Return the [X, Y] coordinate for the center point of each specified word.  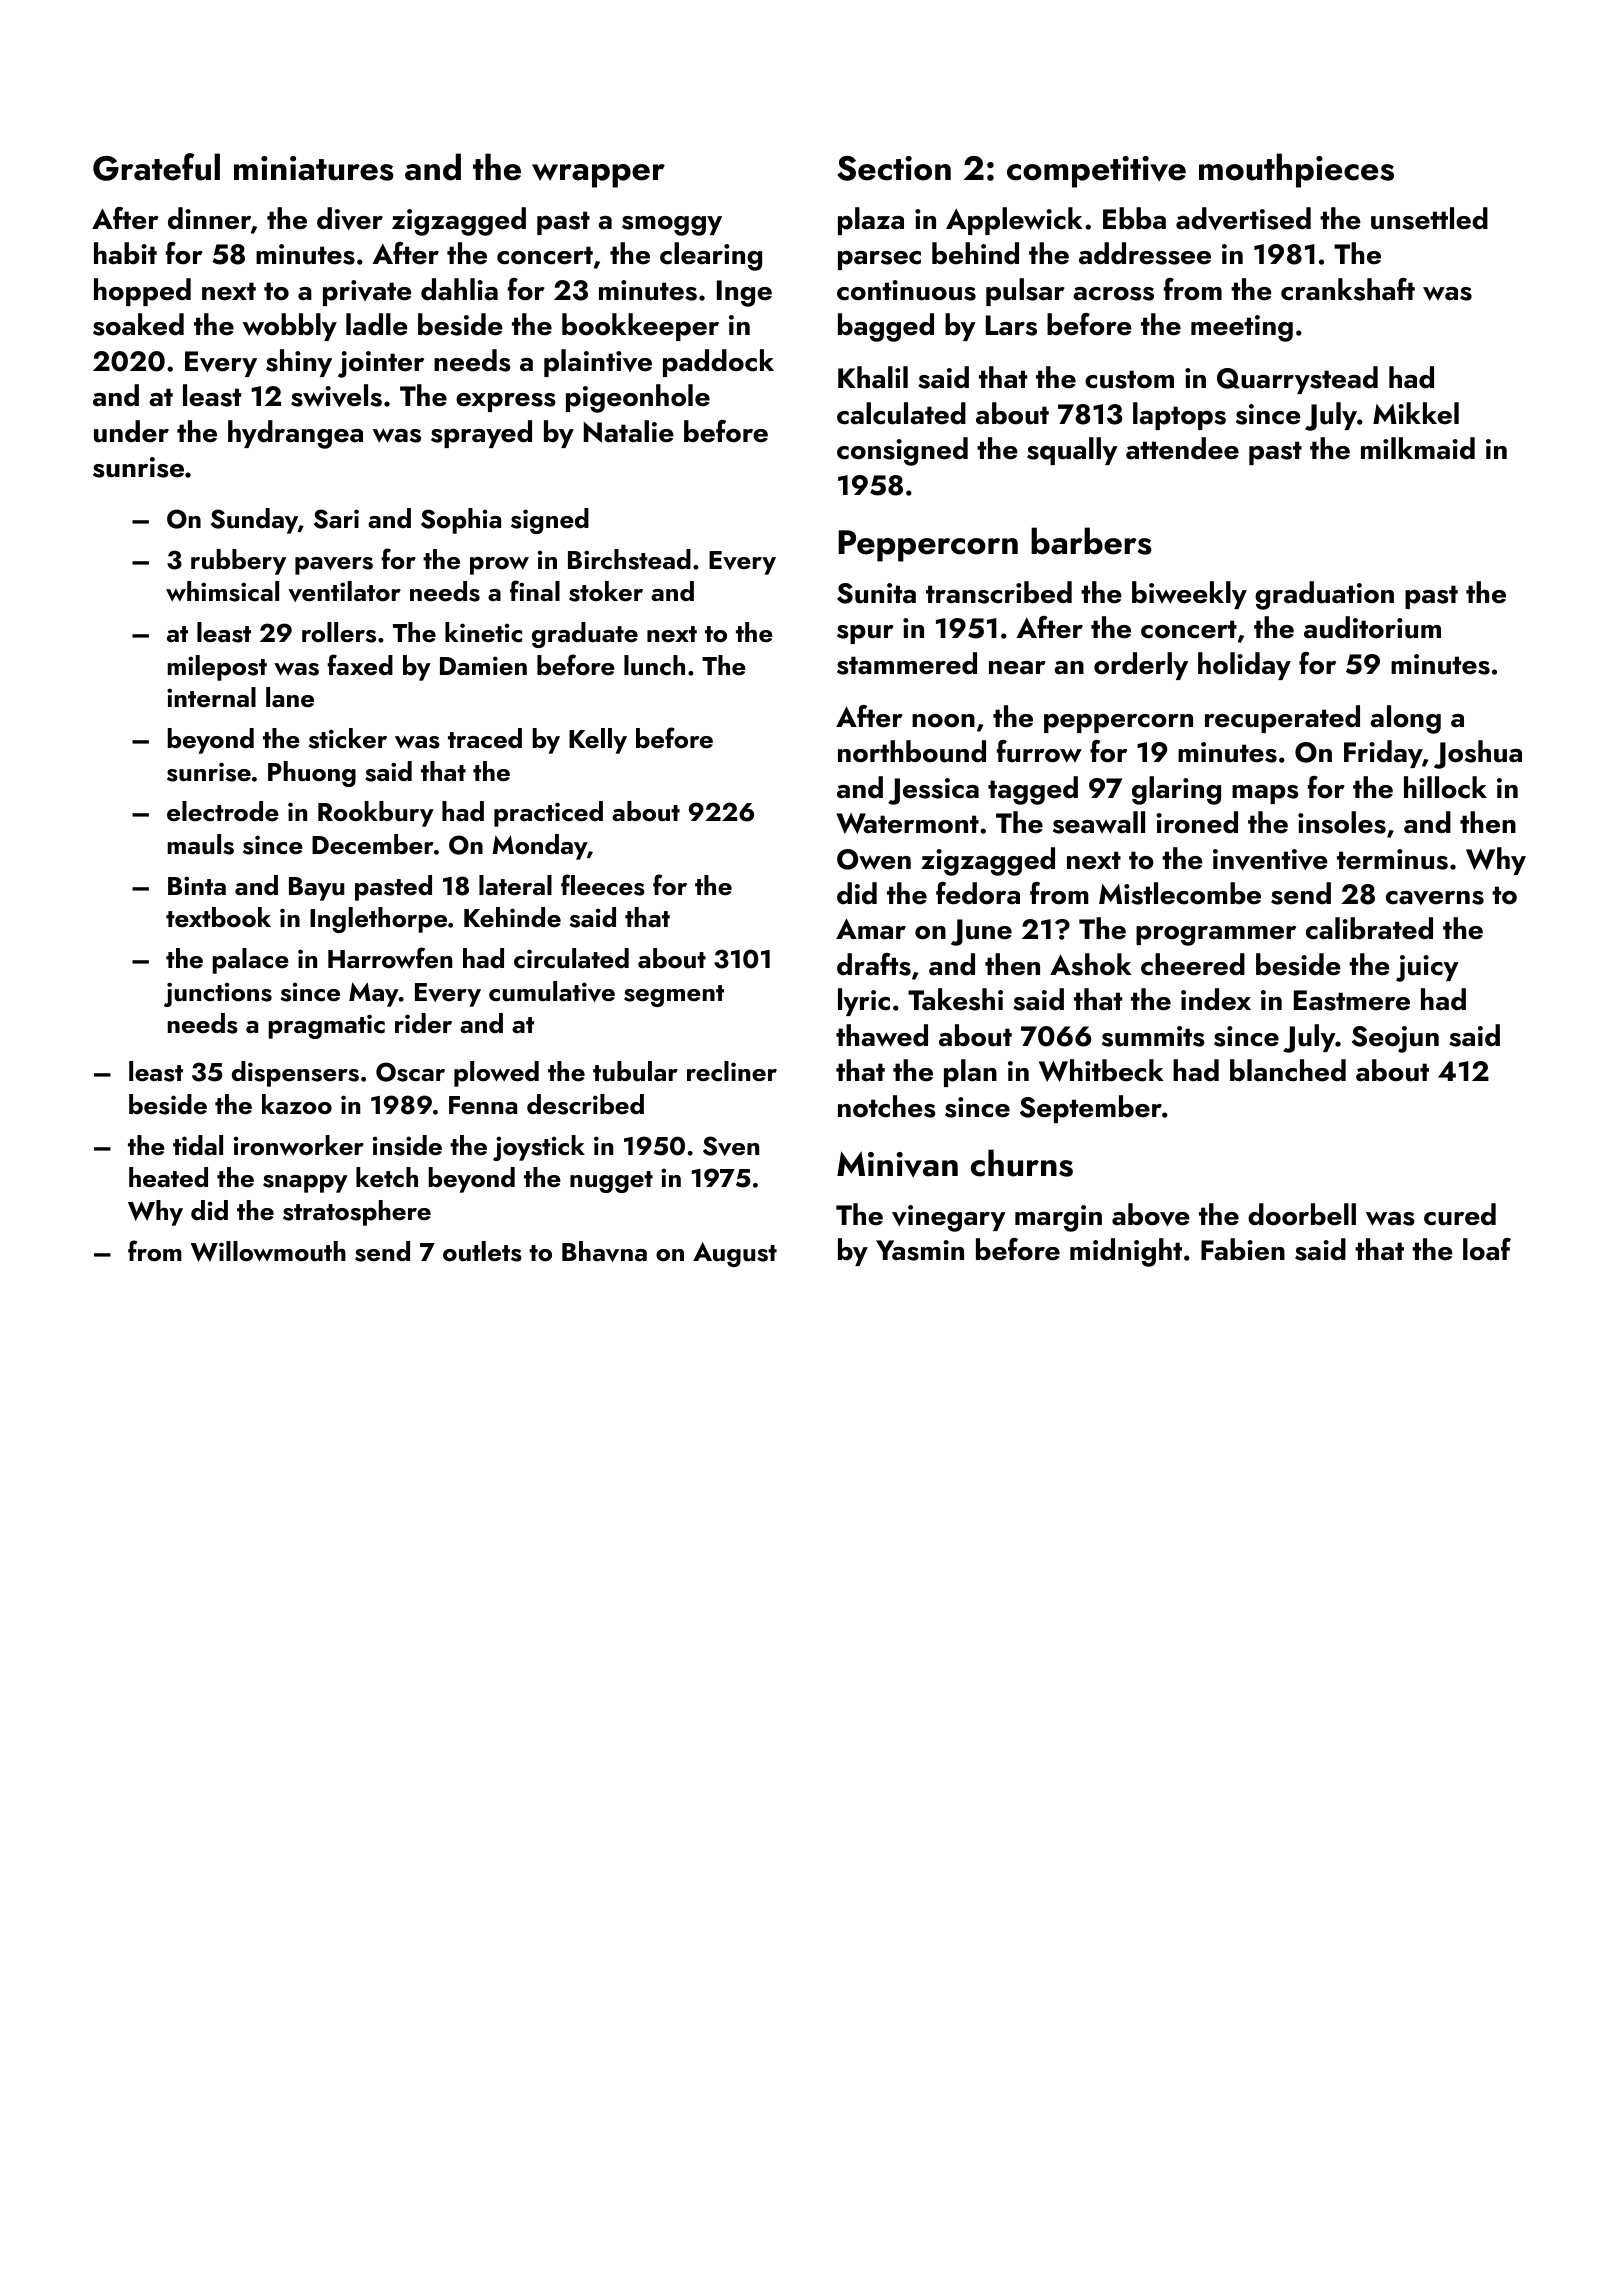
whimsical [222, 591]
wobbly [290, 327]
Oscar [410, 1072]
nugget [611, 1182]
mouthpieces [1296, 170]
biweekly [1189, 595]
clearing [711, 256]
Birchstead [629, 559]
